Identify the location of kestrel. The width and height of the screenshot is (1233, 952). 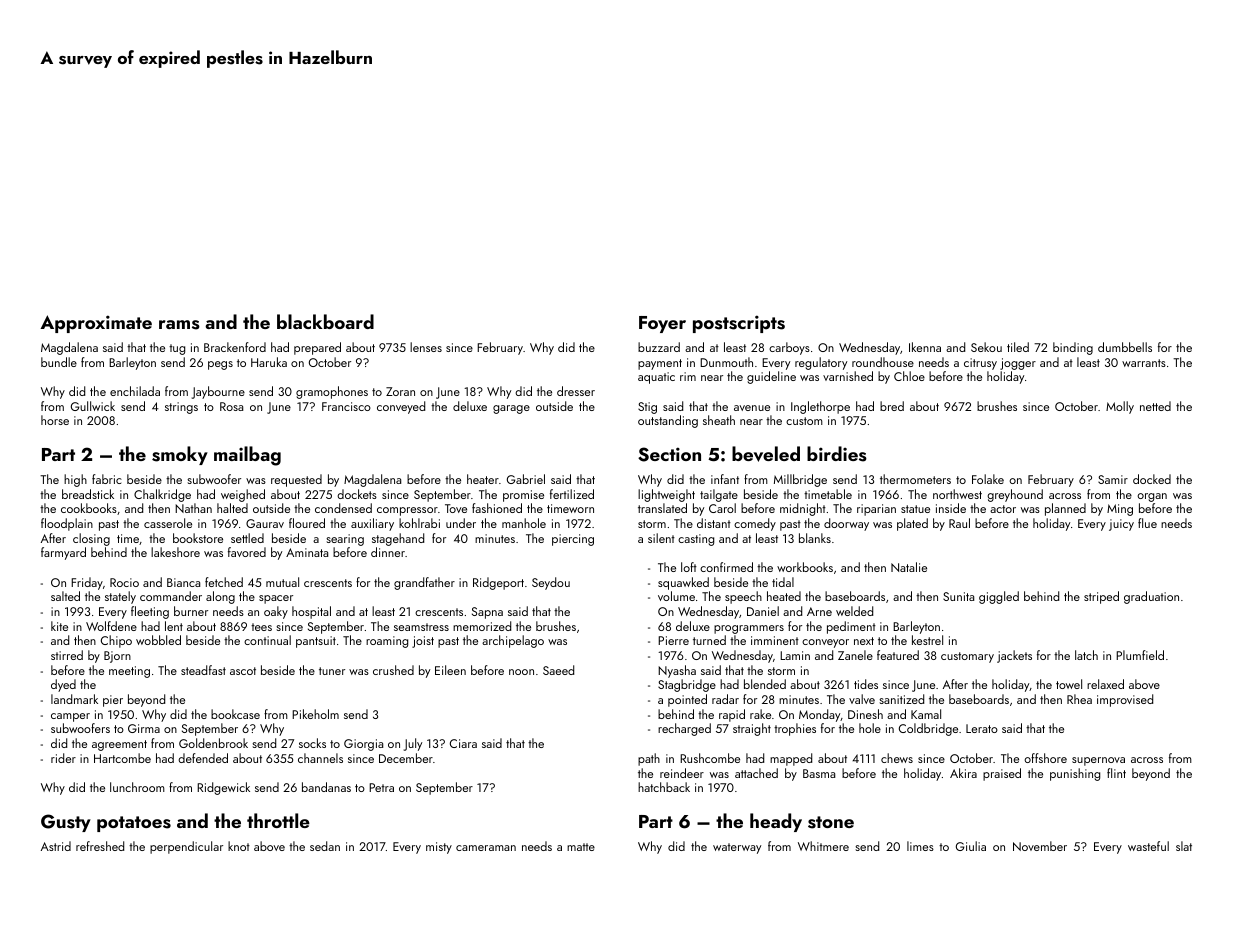
(927, 640).
